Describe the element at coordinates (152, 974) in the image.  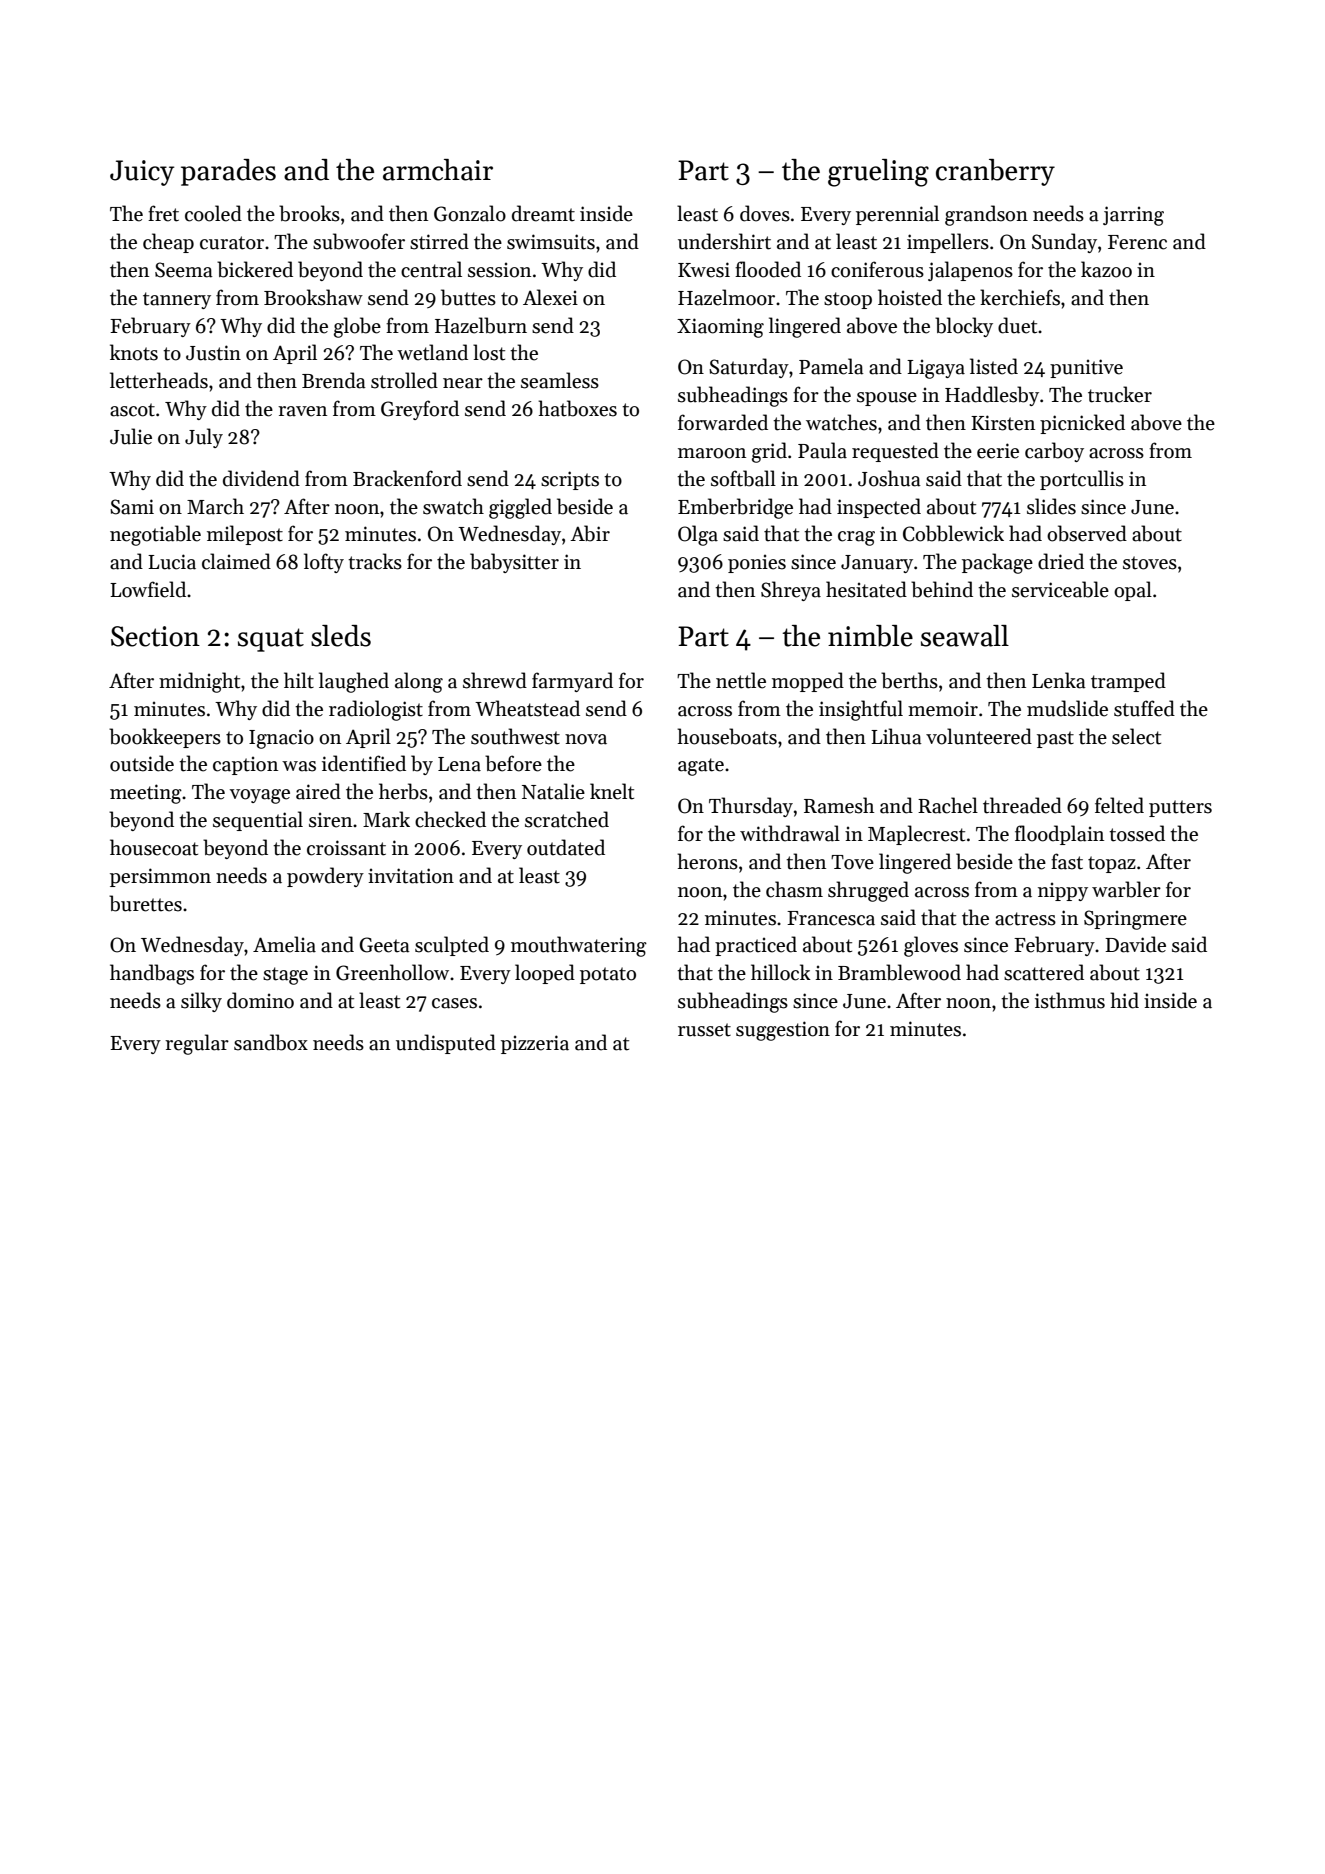
I see `handbags` at that location.
